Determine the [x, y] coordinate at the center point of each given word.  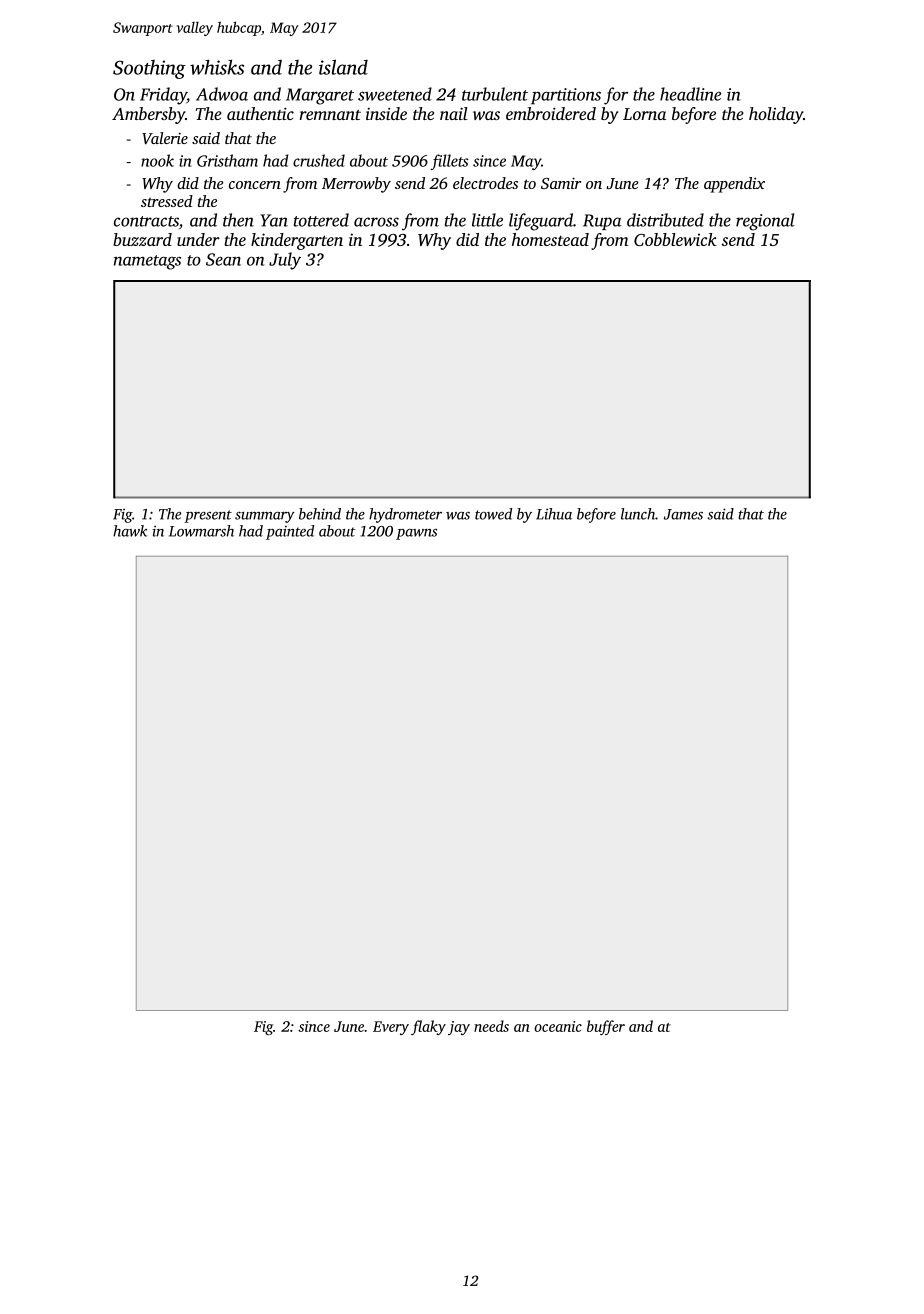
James [683, 514]
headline [690, 94]
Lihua [554, 514]
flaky [428, 1027]
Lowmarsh [201, 531]
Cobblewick [675, 239]
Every [391, 1028]
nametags [147, 262]
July [285, 261]
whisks [217, 67]
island [343, 67]
